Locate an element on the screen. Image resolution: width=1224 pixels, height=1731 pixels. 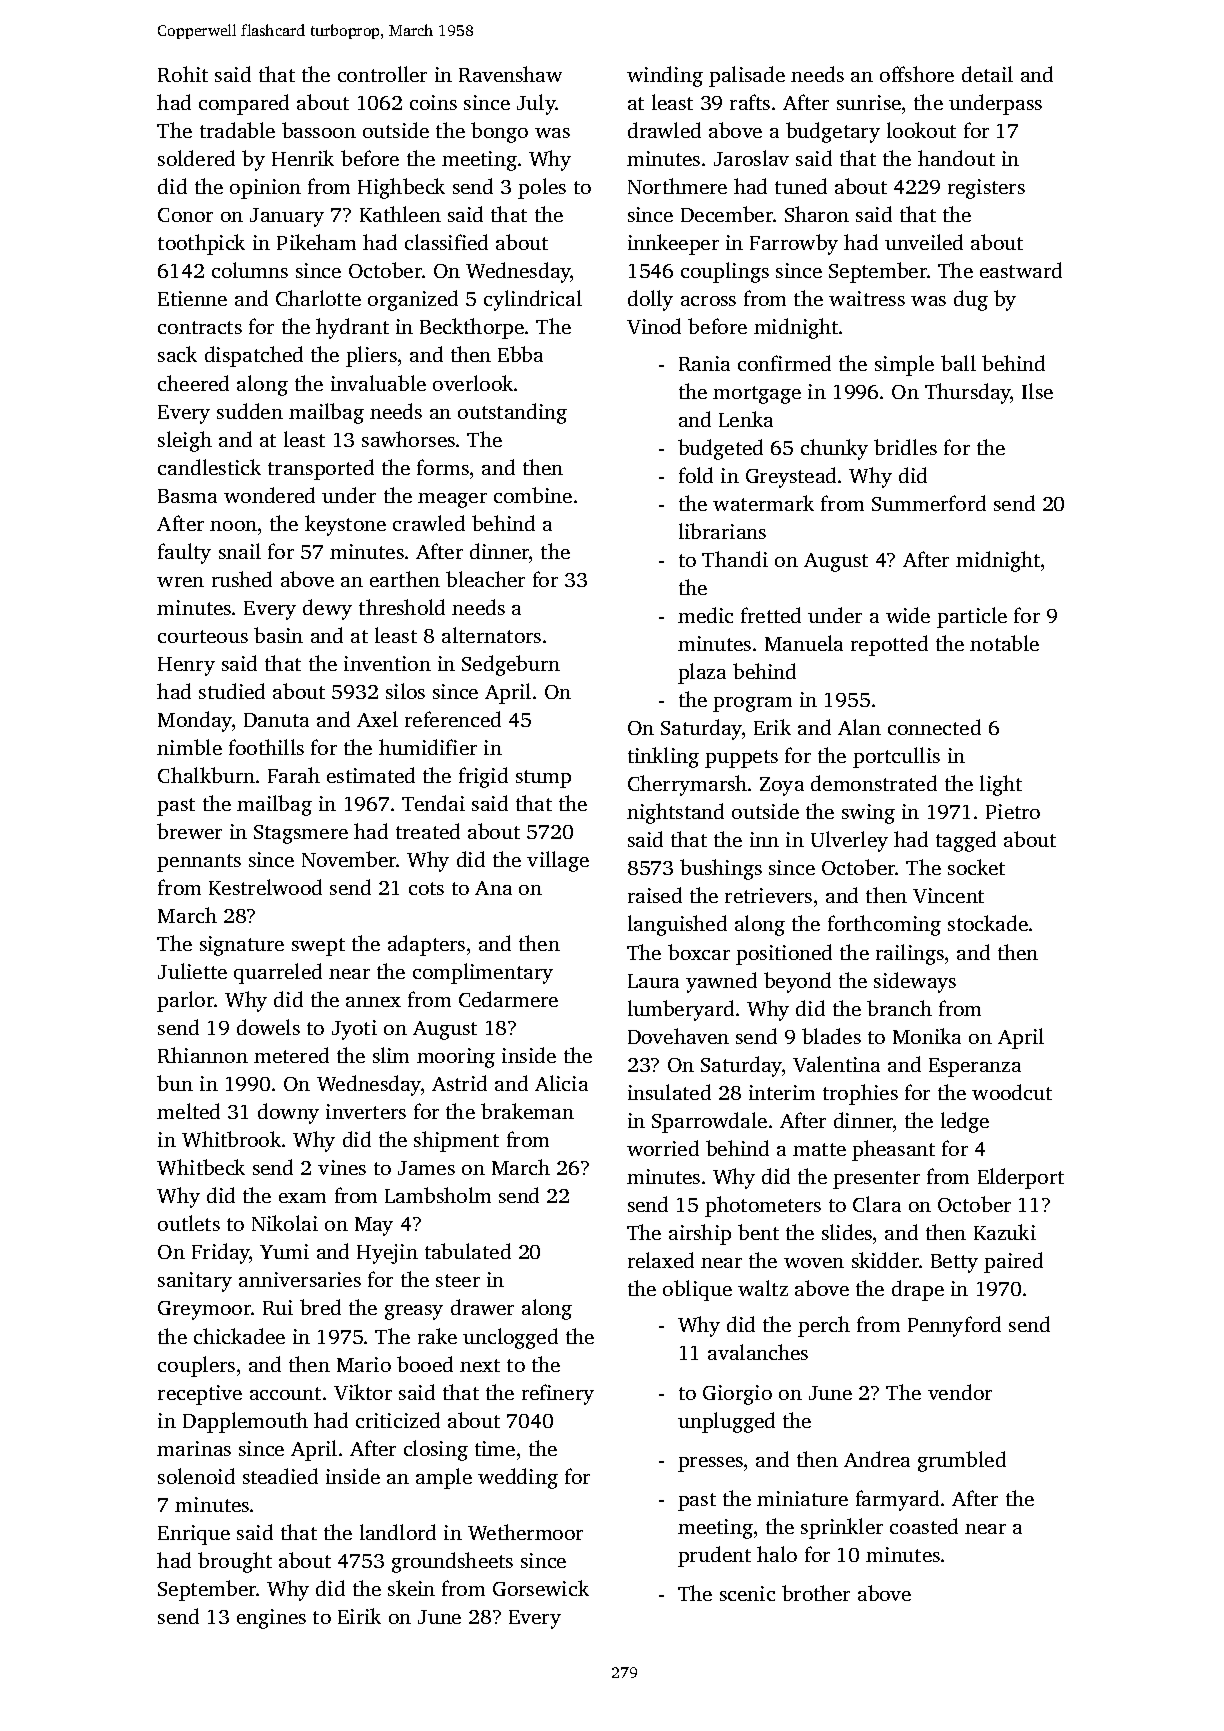
dewy is located at coordinates (327, 609).
